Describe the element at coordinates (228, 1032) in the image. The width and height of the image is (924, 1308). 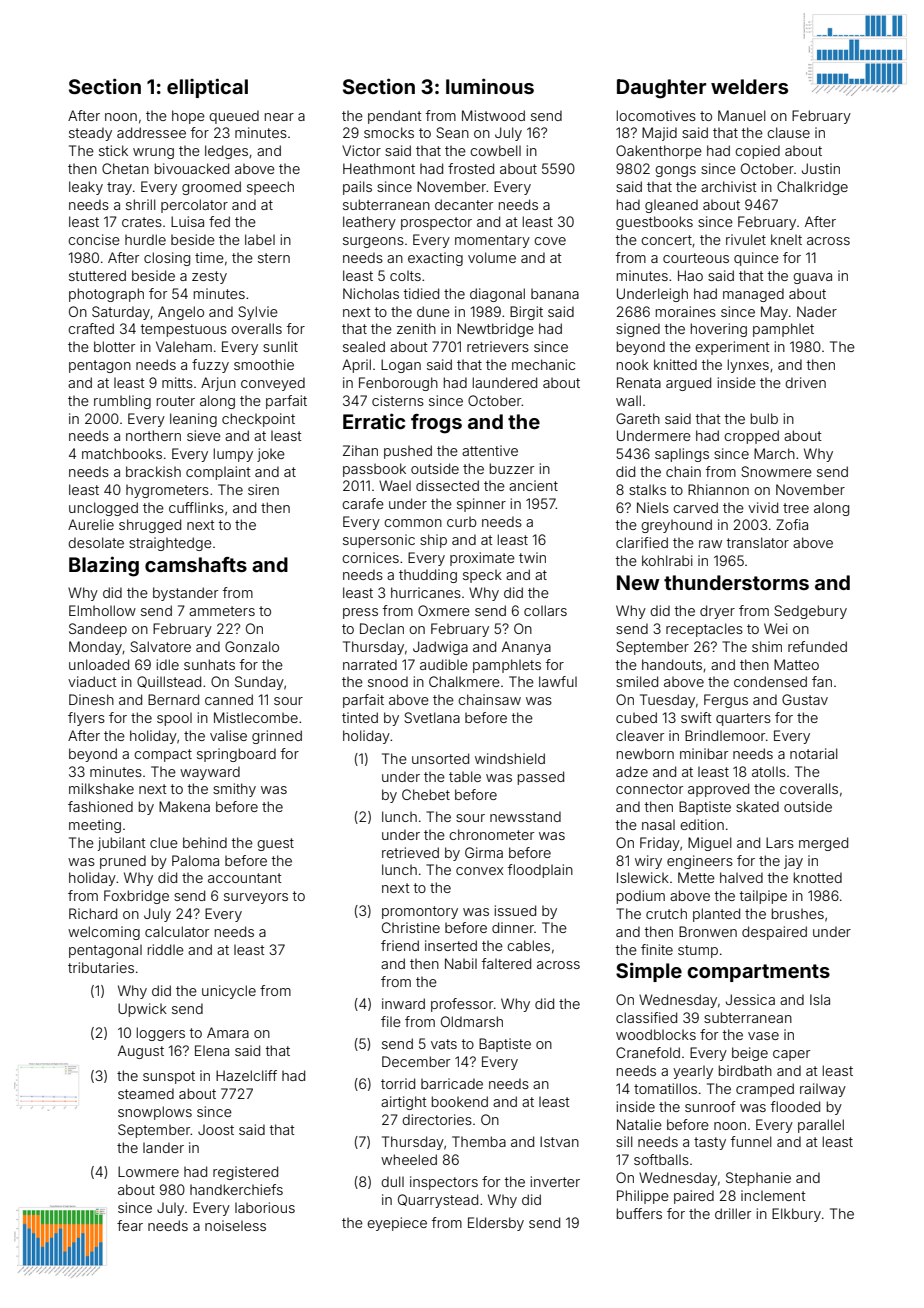
I see `Amara` at that location.
